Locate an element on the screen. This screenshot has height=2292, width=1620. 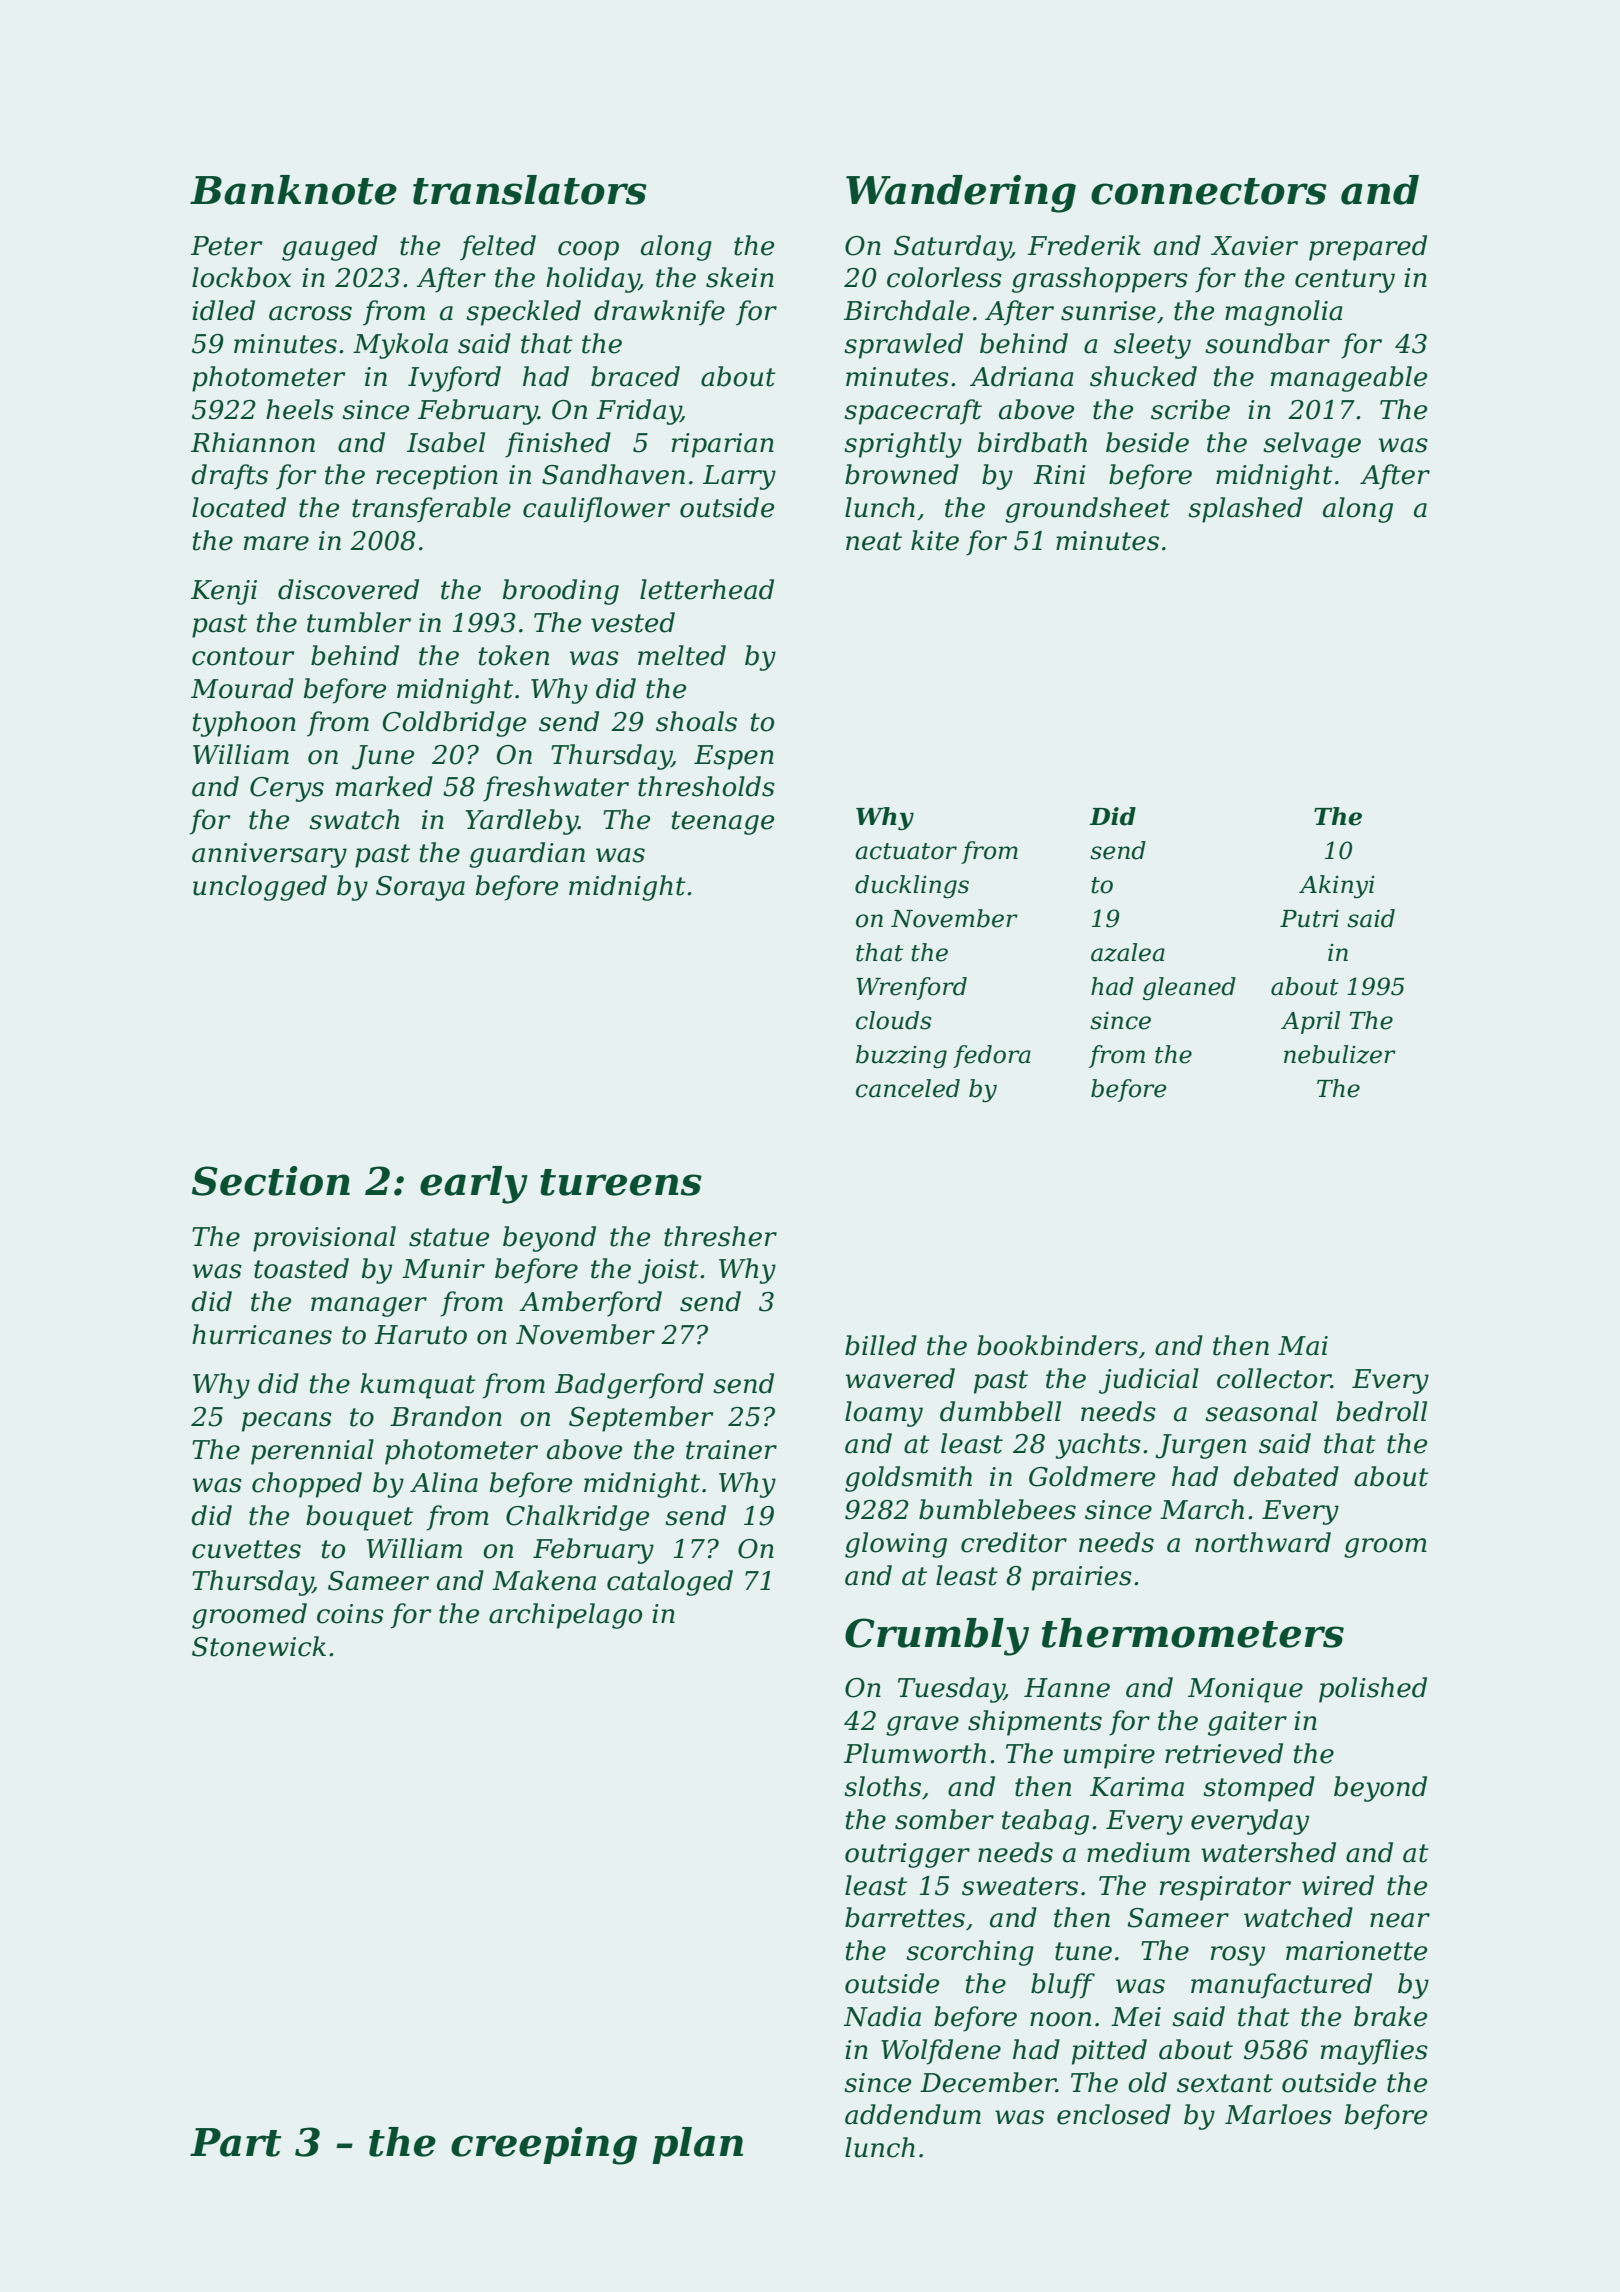
birdbath is located at coordinates (1032, 442).
